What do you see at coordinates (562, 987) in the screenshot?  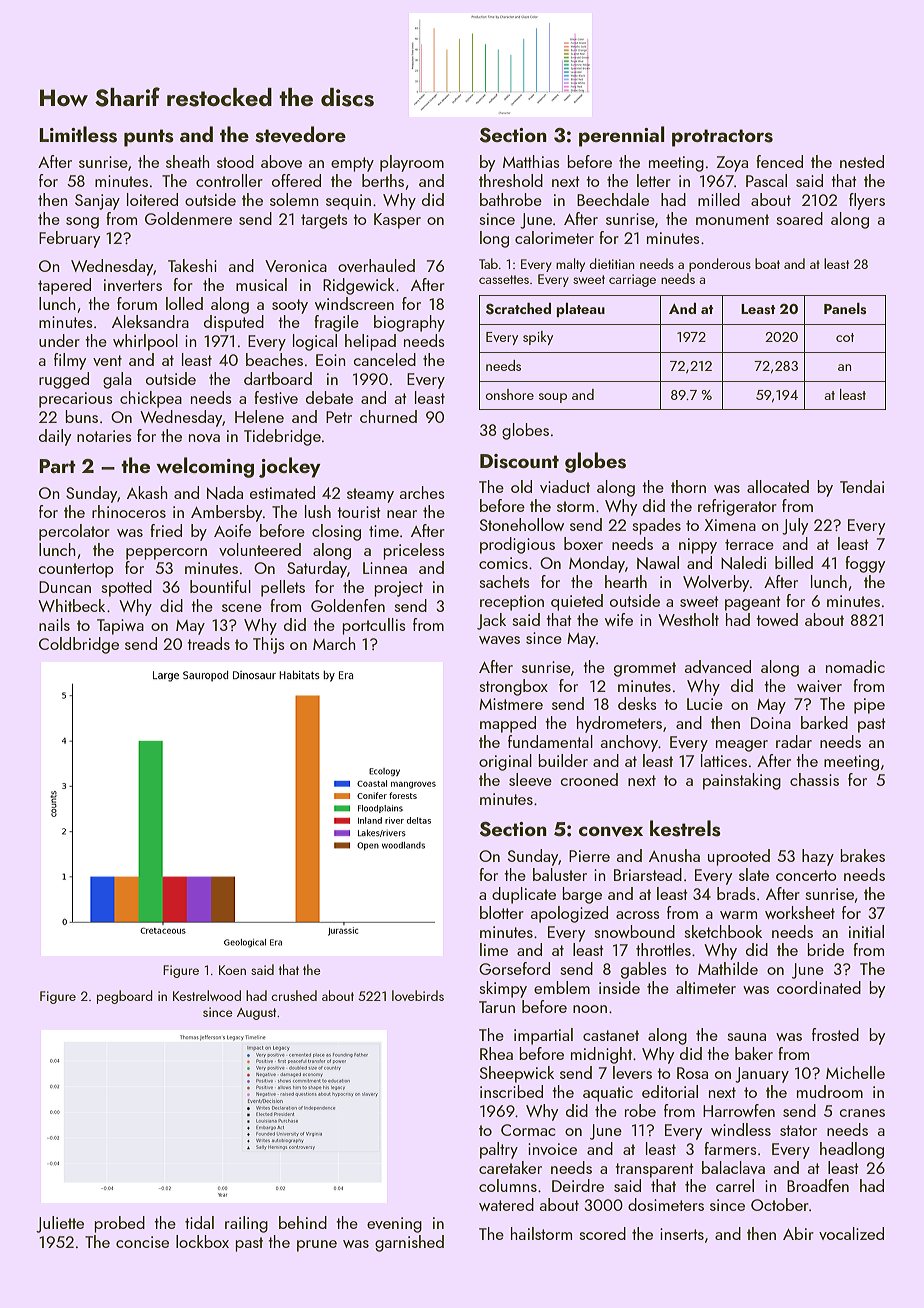 I see `emblem` at bounding box center [562, 987].
